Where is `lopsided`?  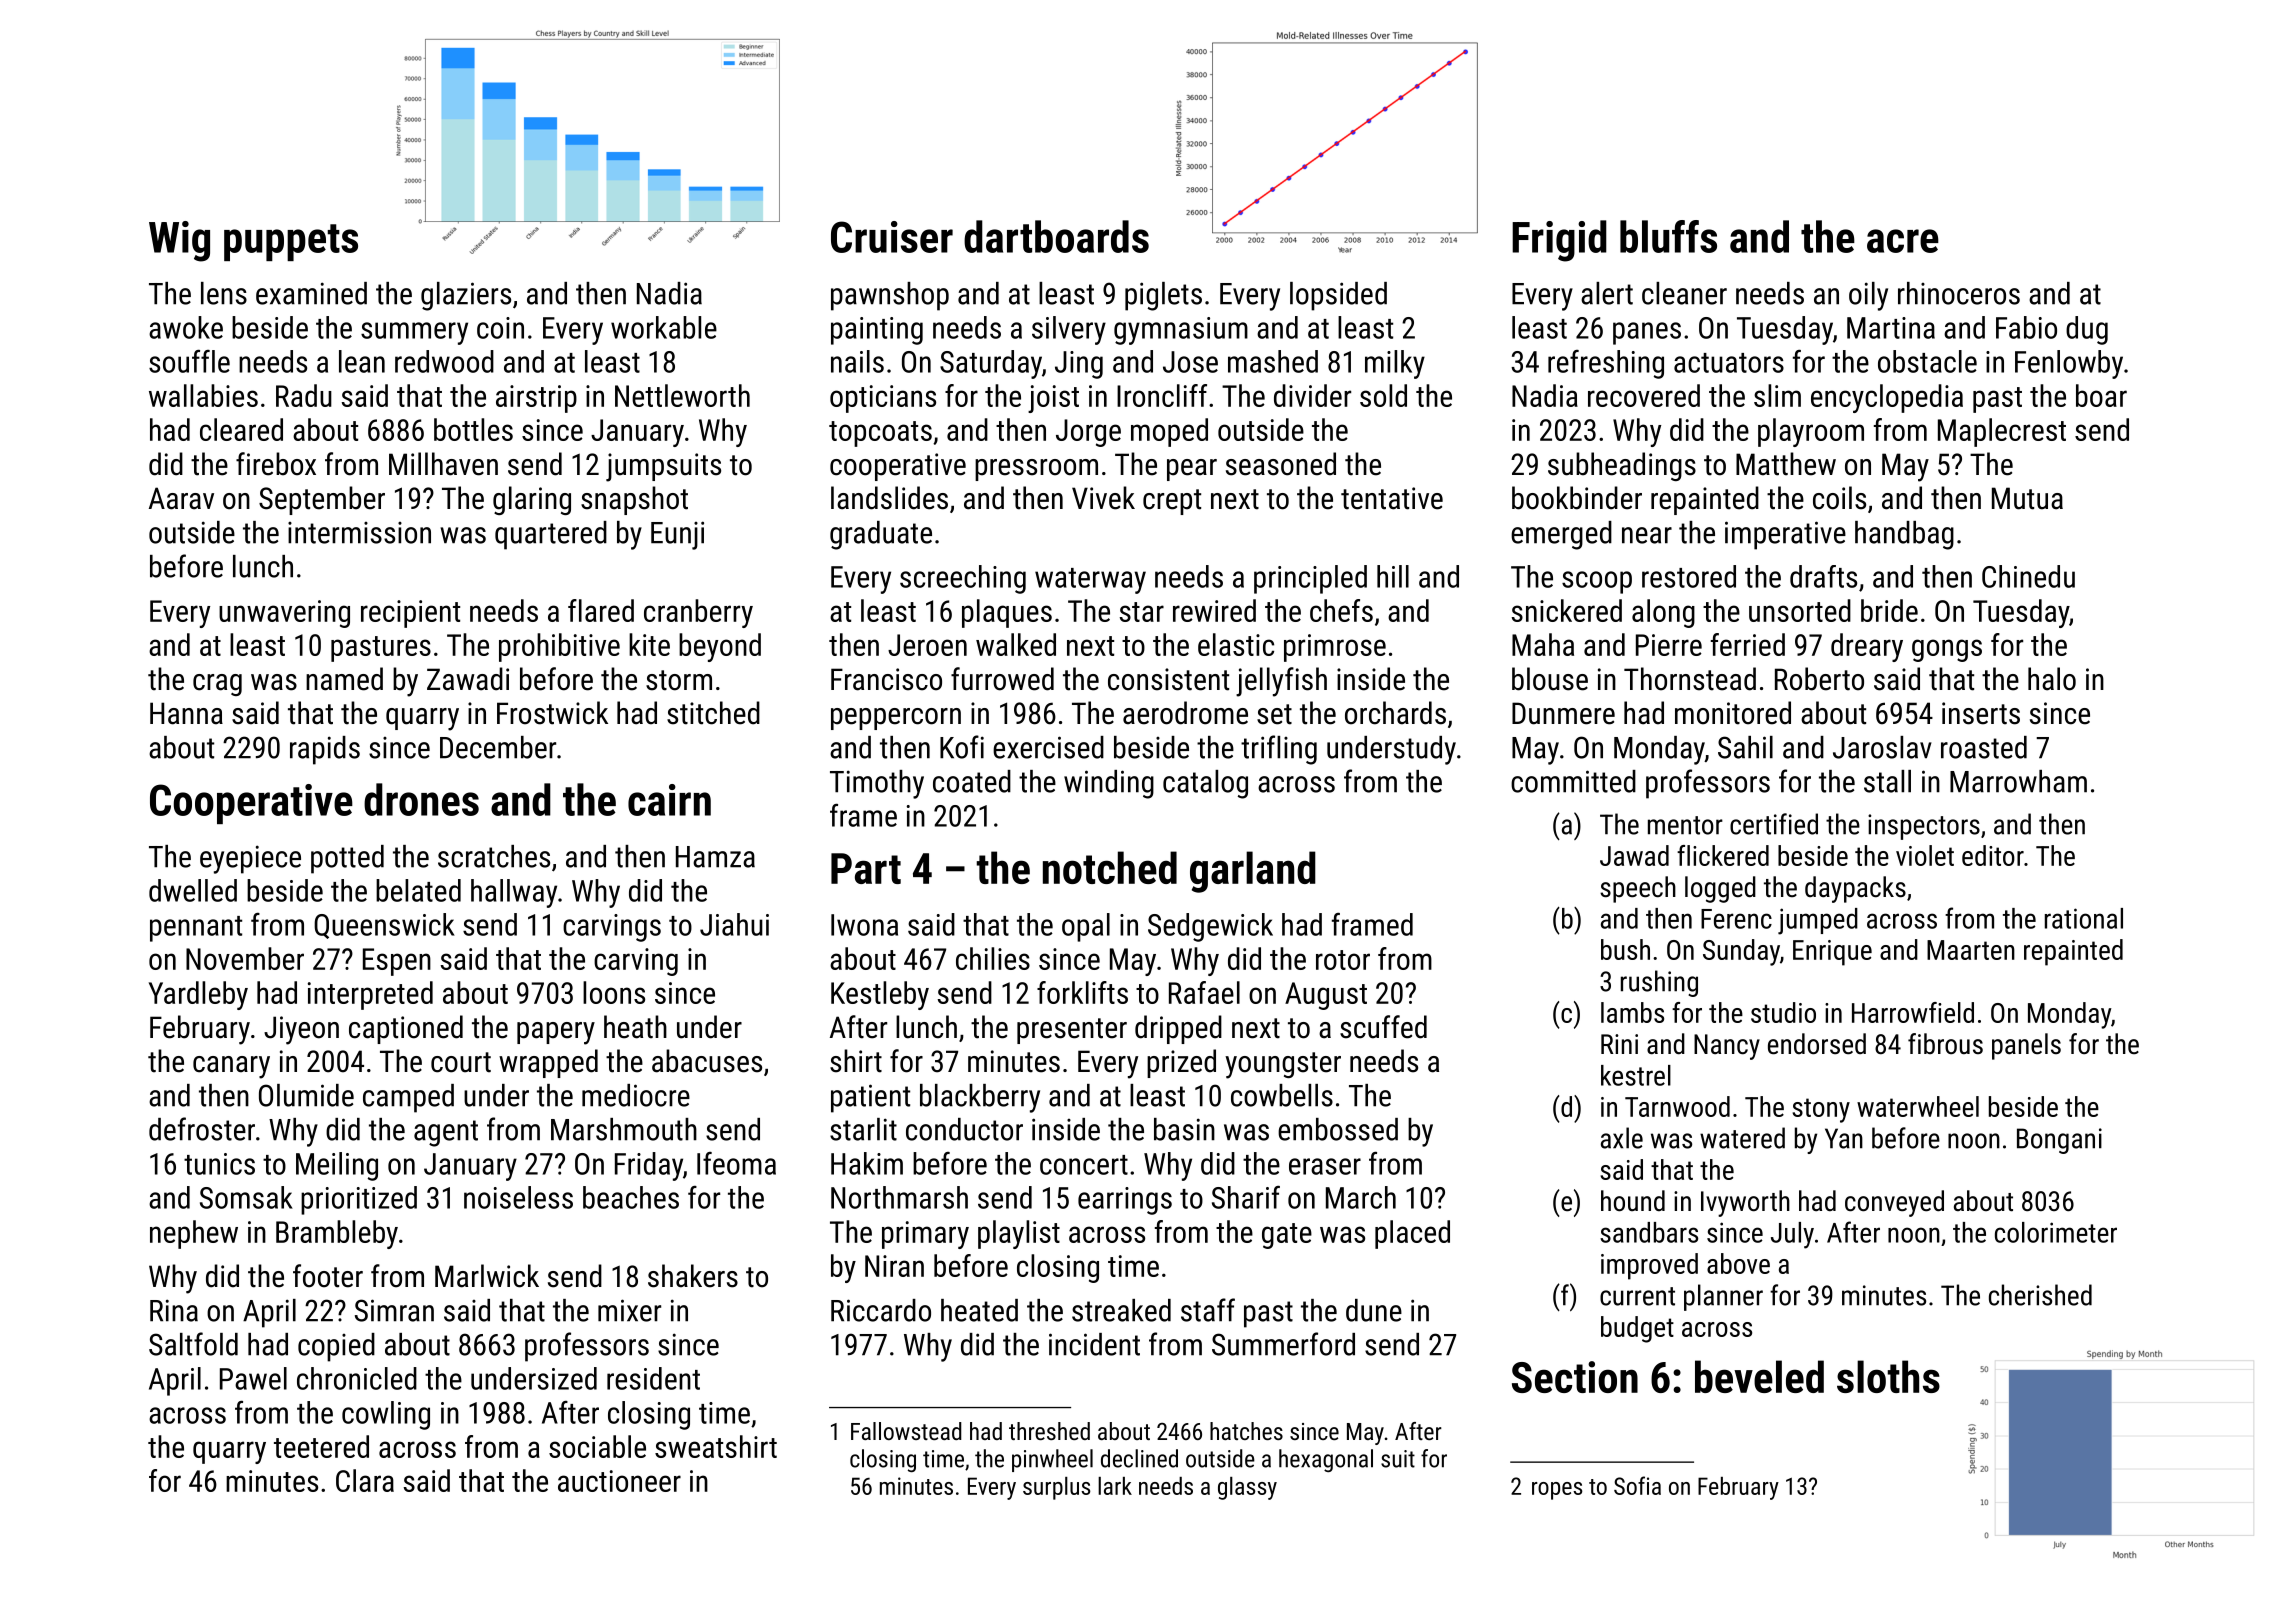 lopsided is located at coordinates (1338, 296).
